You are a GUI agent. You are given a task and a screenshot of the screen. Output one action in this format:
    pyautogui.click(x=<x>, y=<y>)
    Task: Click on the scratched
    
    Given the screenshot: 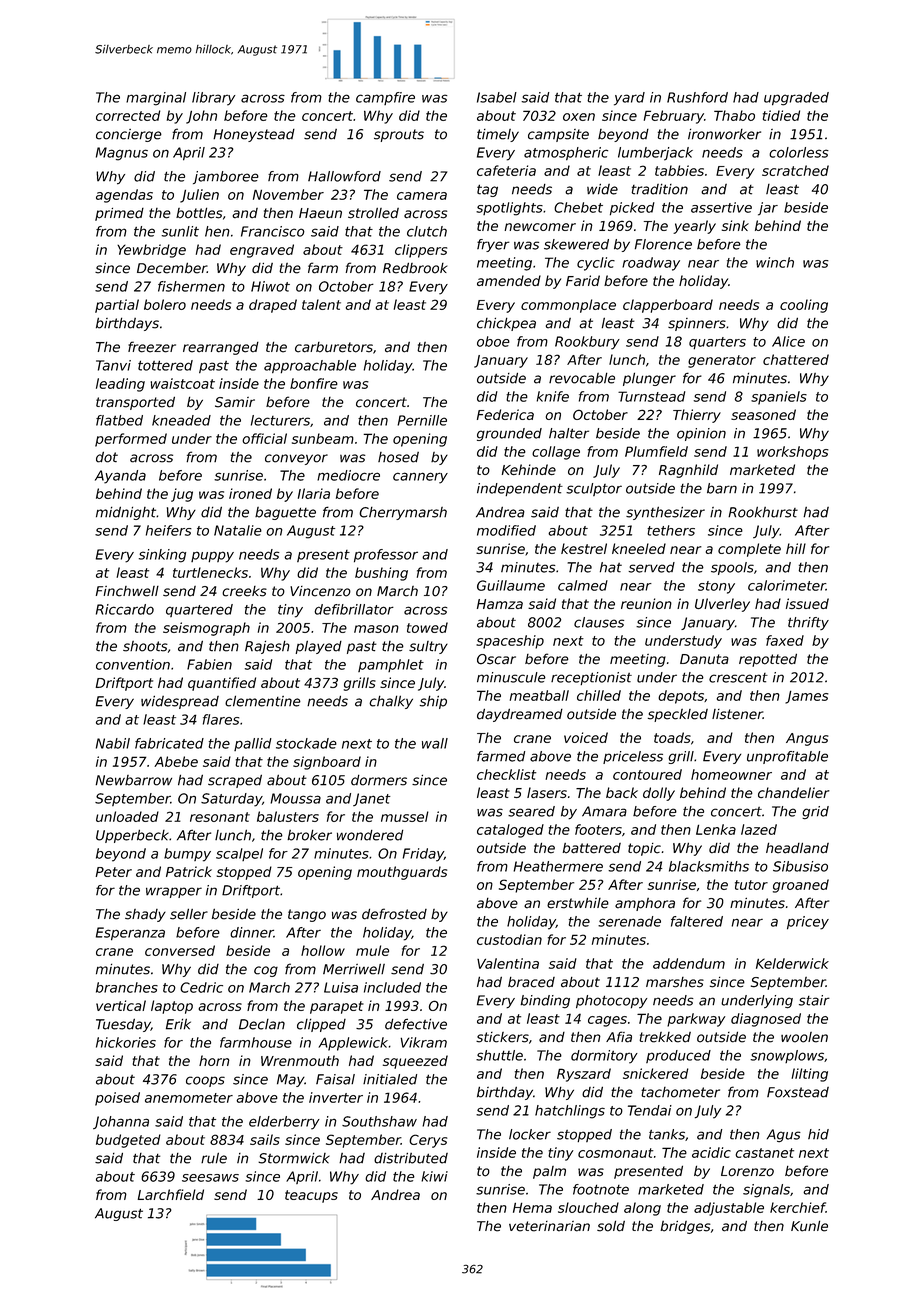 What is the action you would take?
    pyautogui.click(x=795, y=170)
